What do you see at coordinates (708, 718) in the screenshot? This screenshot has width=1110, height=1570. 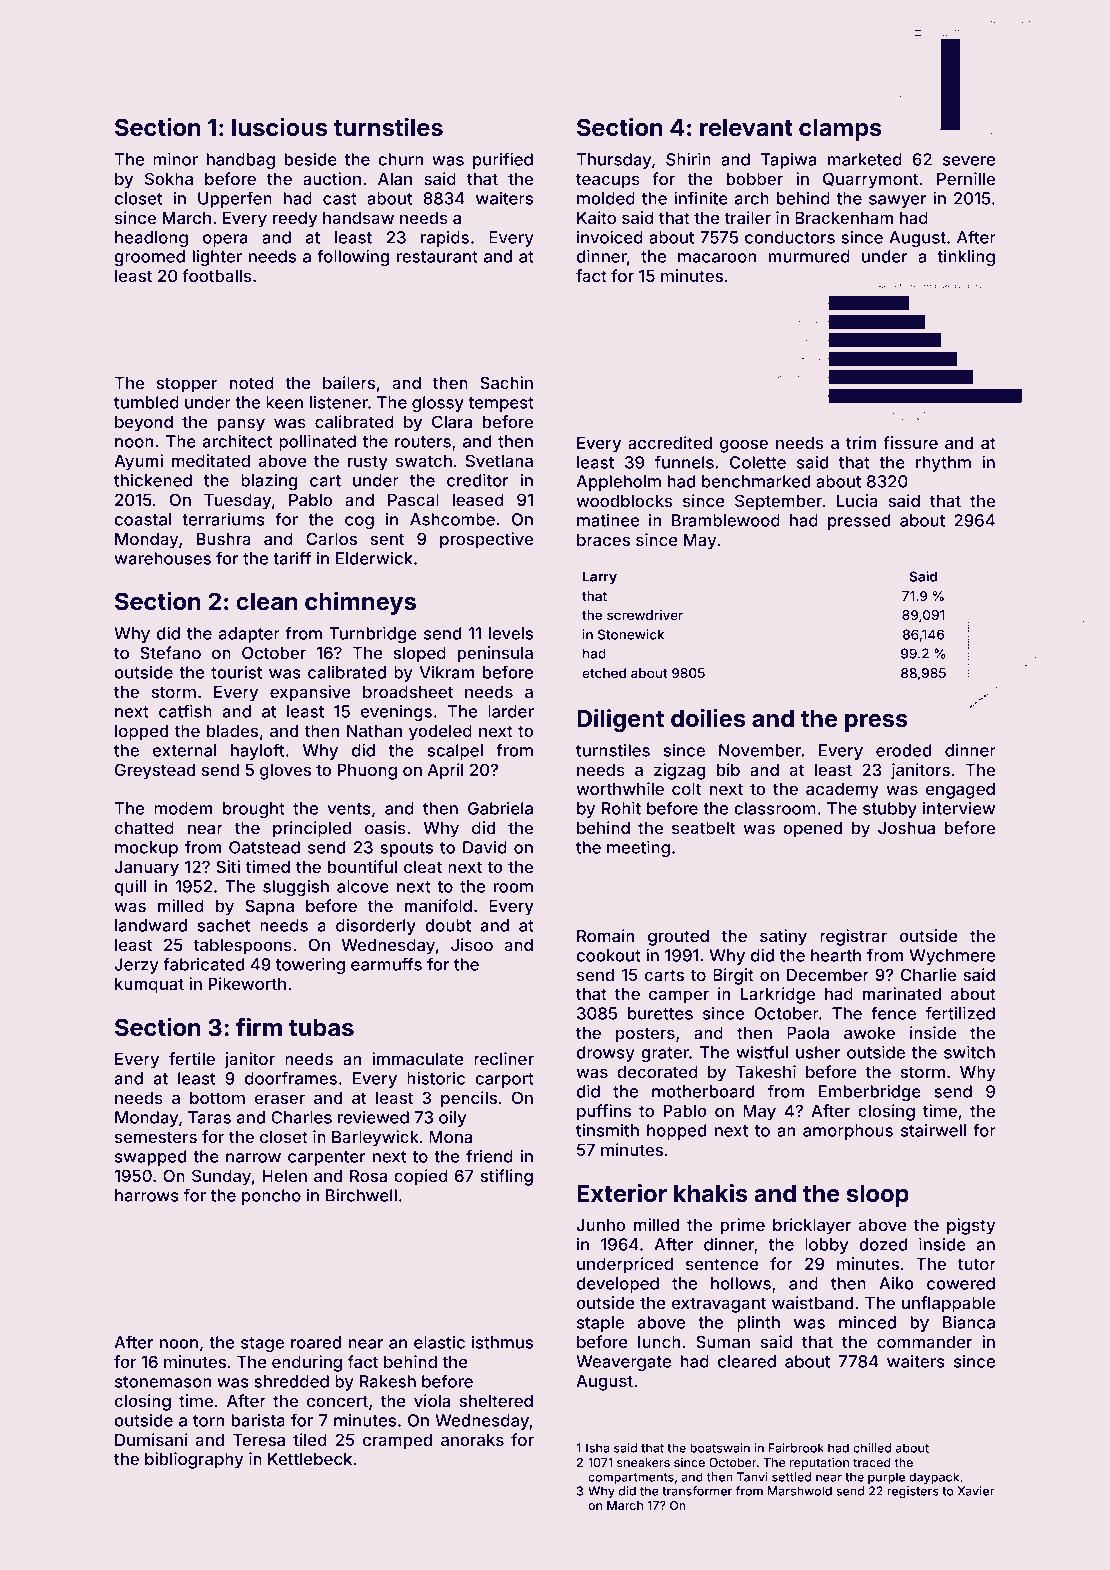 I see `doilies` at bounding box center [708, 718].
